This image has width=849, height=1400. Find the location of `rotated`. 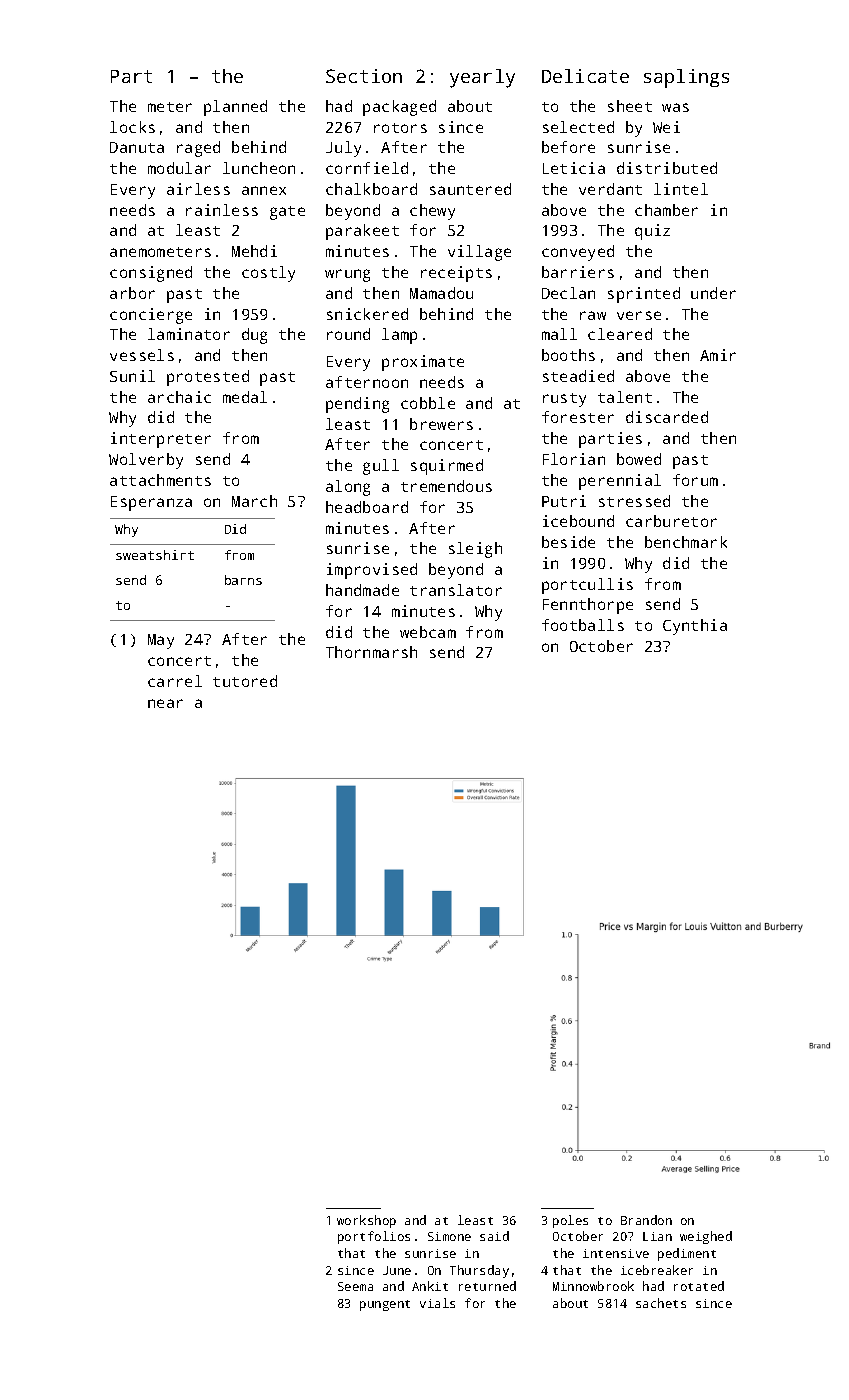

rotated is located at coordinates (699, 1286).
